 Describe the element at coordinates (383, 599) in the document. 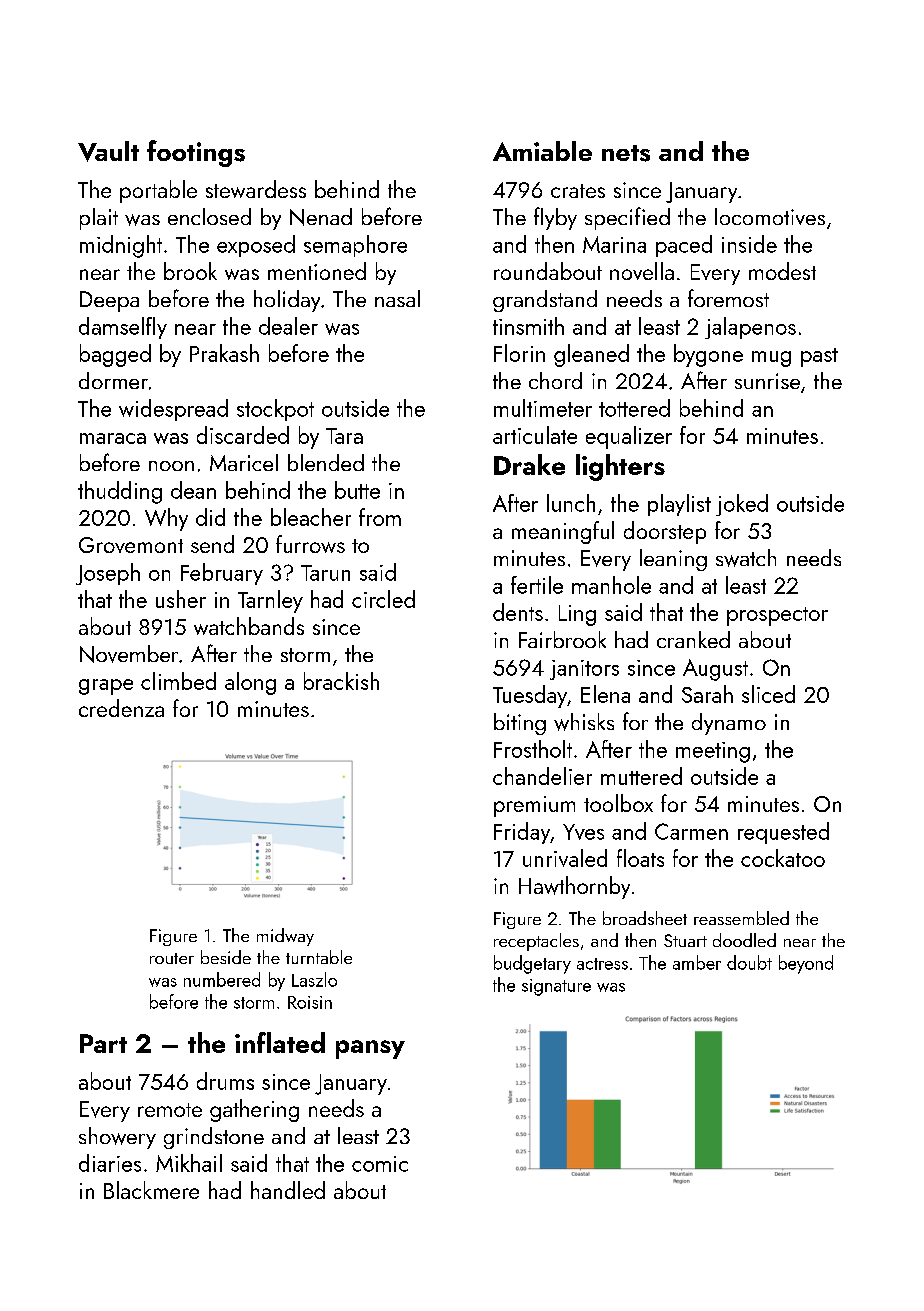

I see `circled` at that location.
